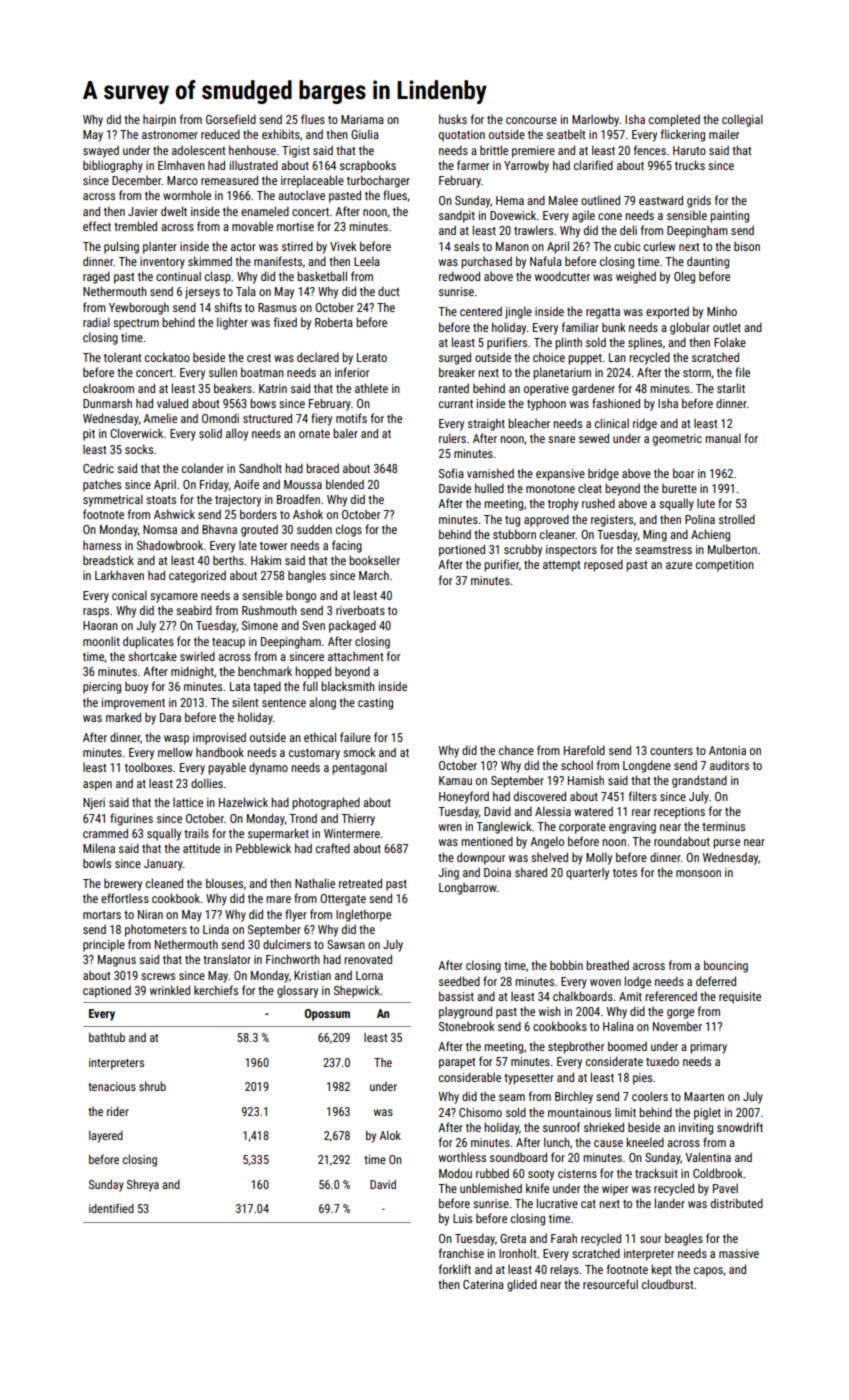  What do you see at coordinates (170, 990) in the document?
I see `wrinkled` at bounding box center [170, 990].
